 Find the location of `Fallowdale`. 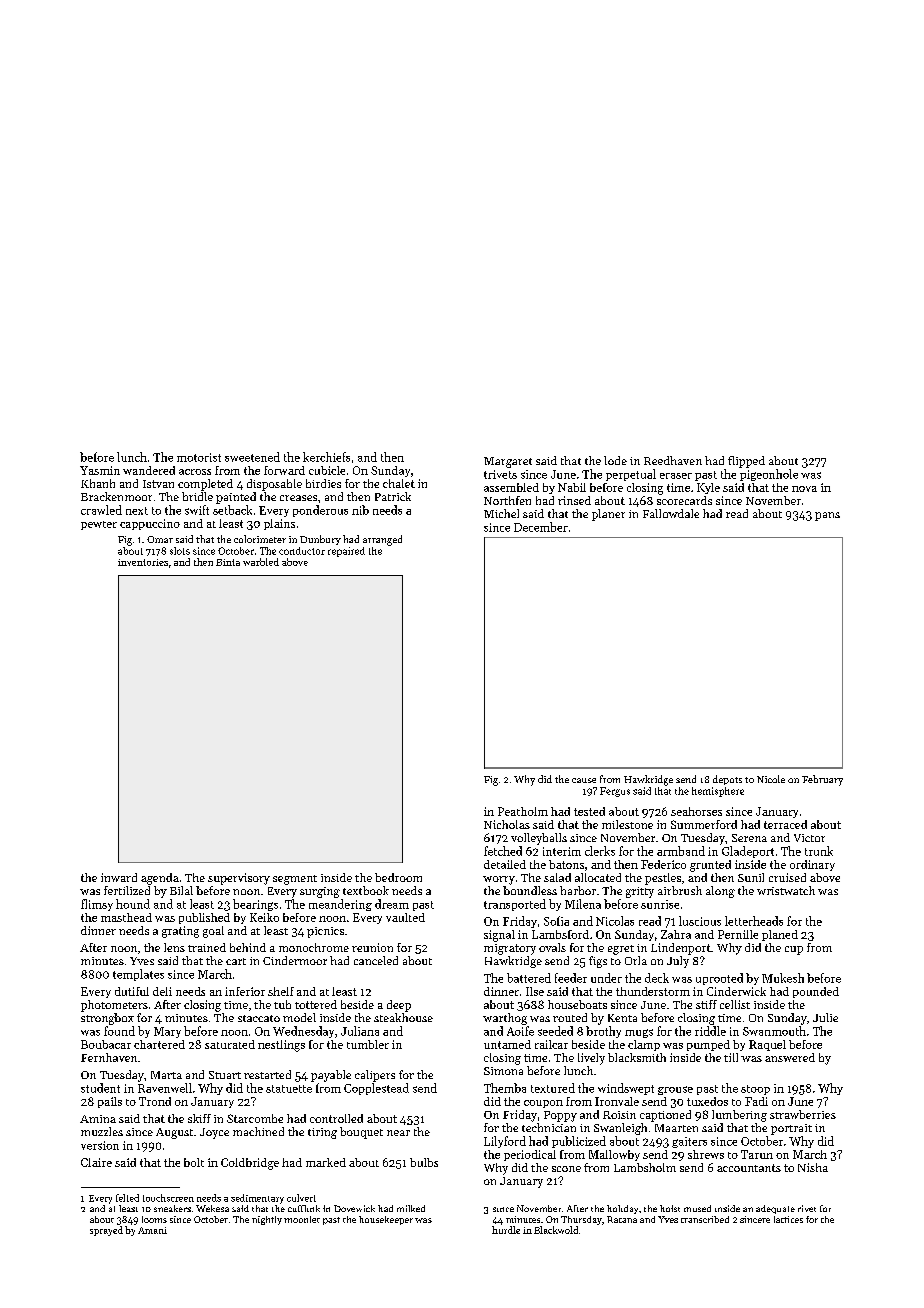

Fallowdale is located at coordinates (671, 513).
